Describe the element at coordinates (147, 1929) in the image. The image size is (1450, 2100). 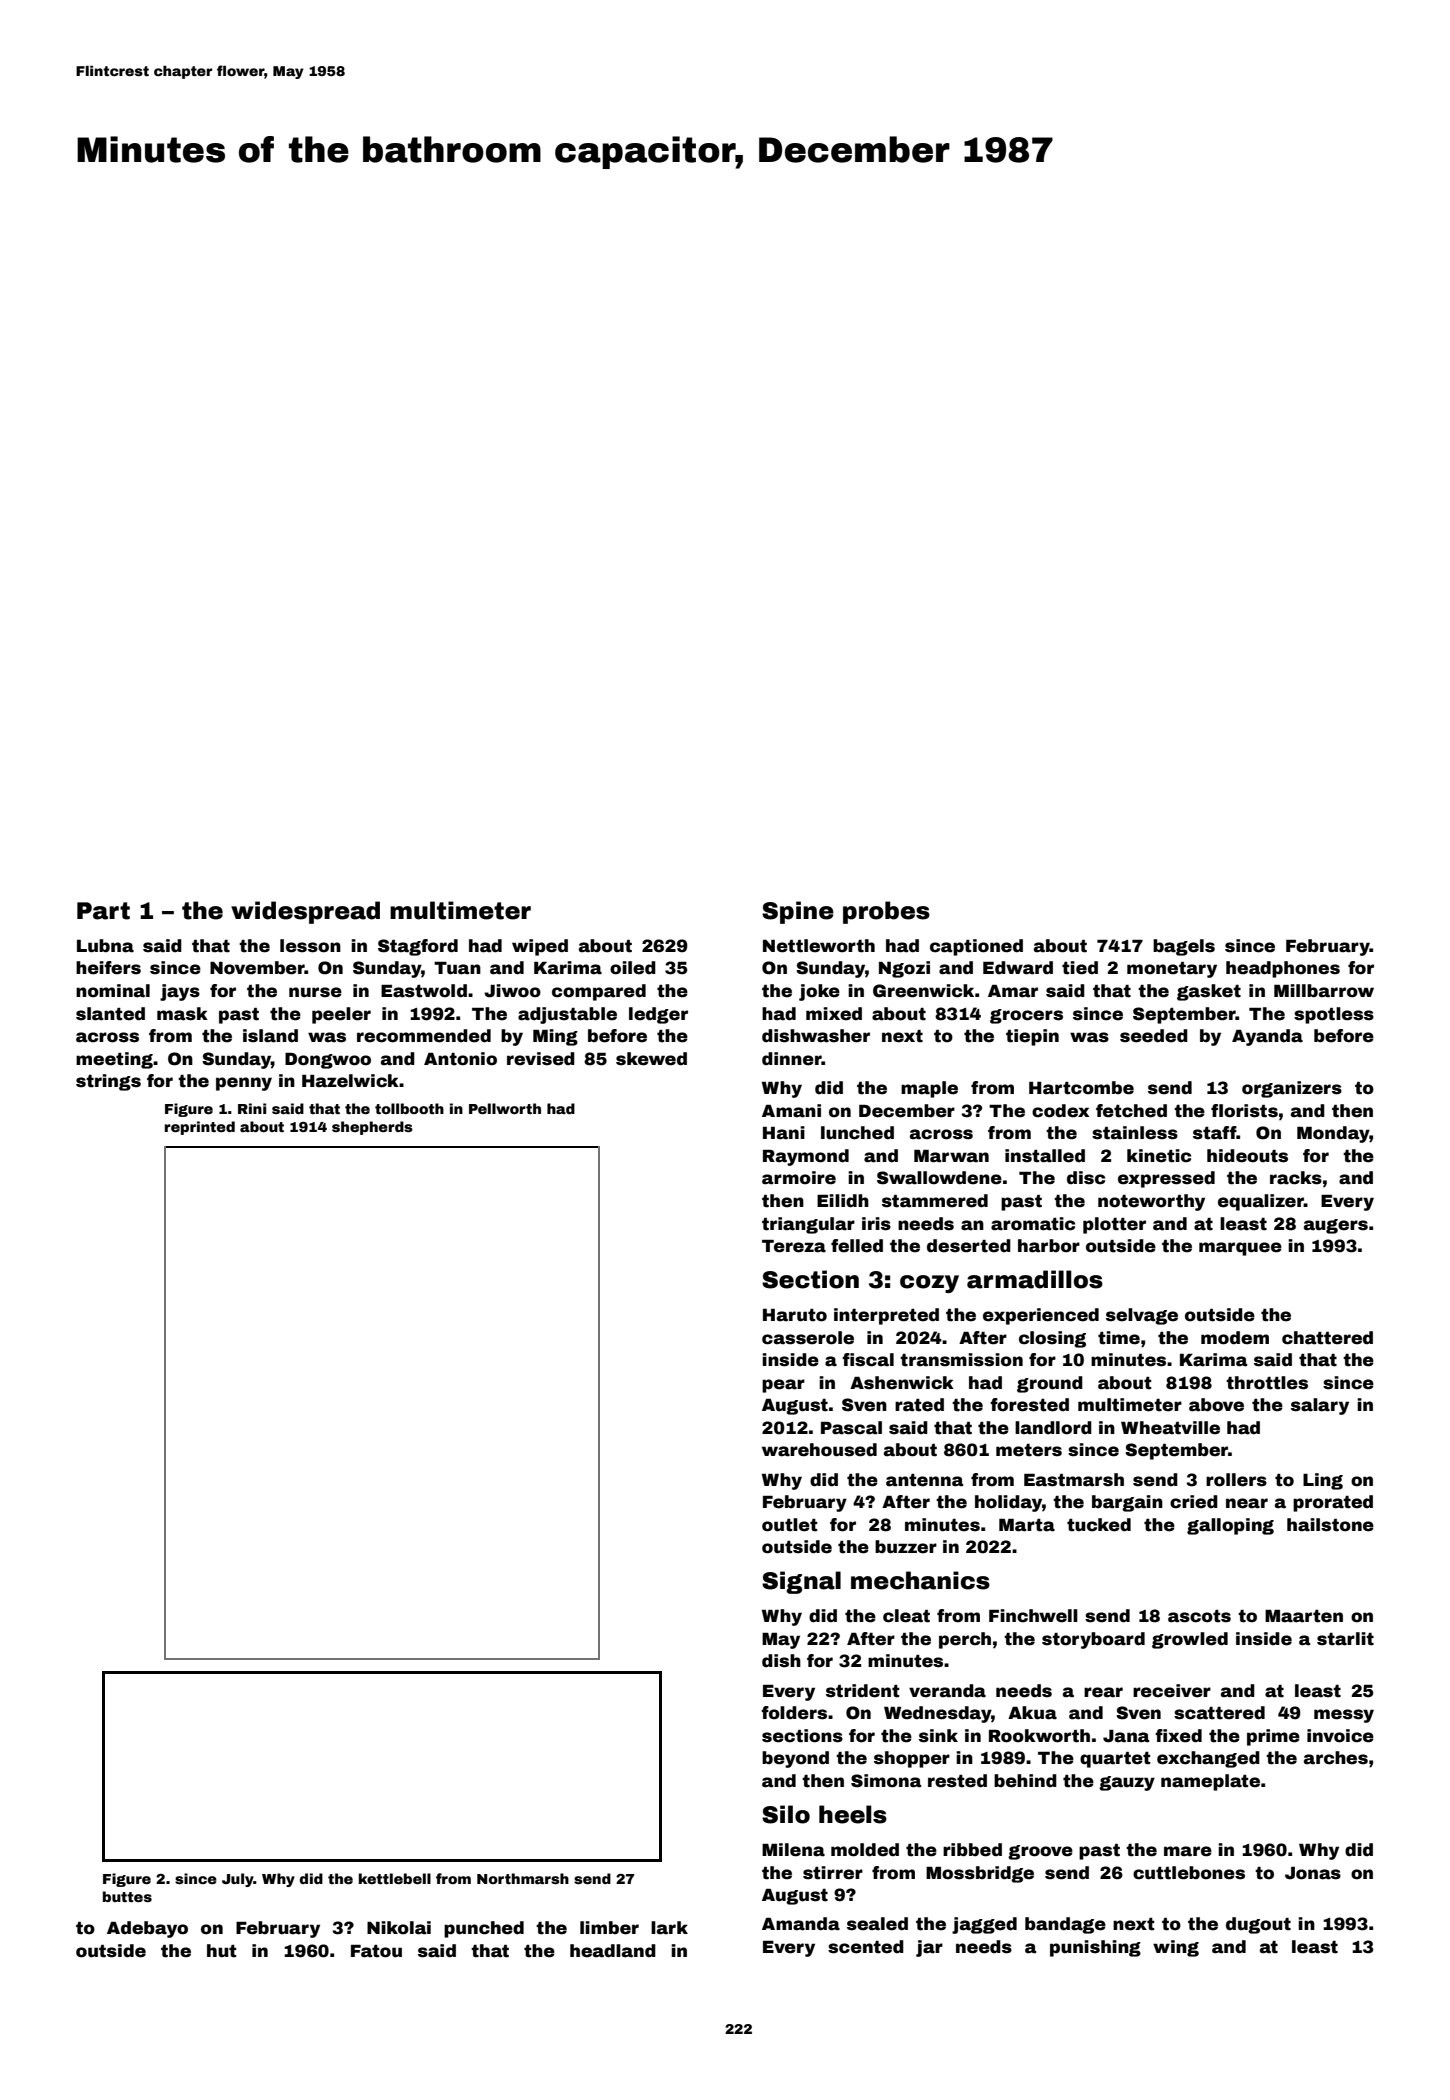
I see `Adebayo` at that location.
